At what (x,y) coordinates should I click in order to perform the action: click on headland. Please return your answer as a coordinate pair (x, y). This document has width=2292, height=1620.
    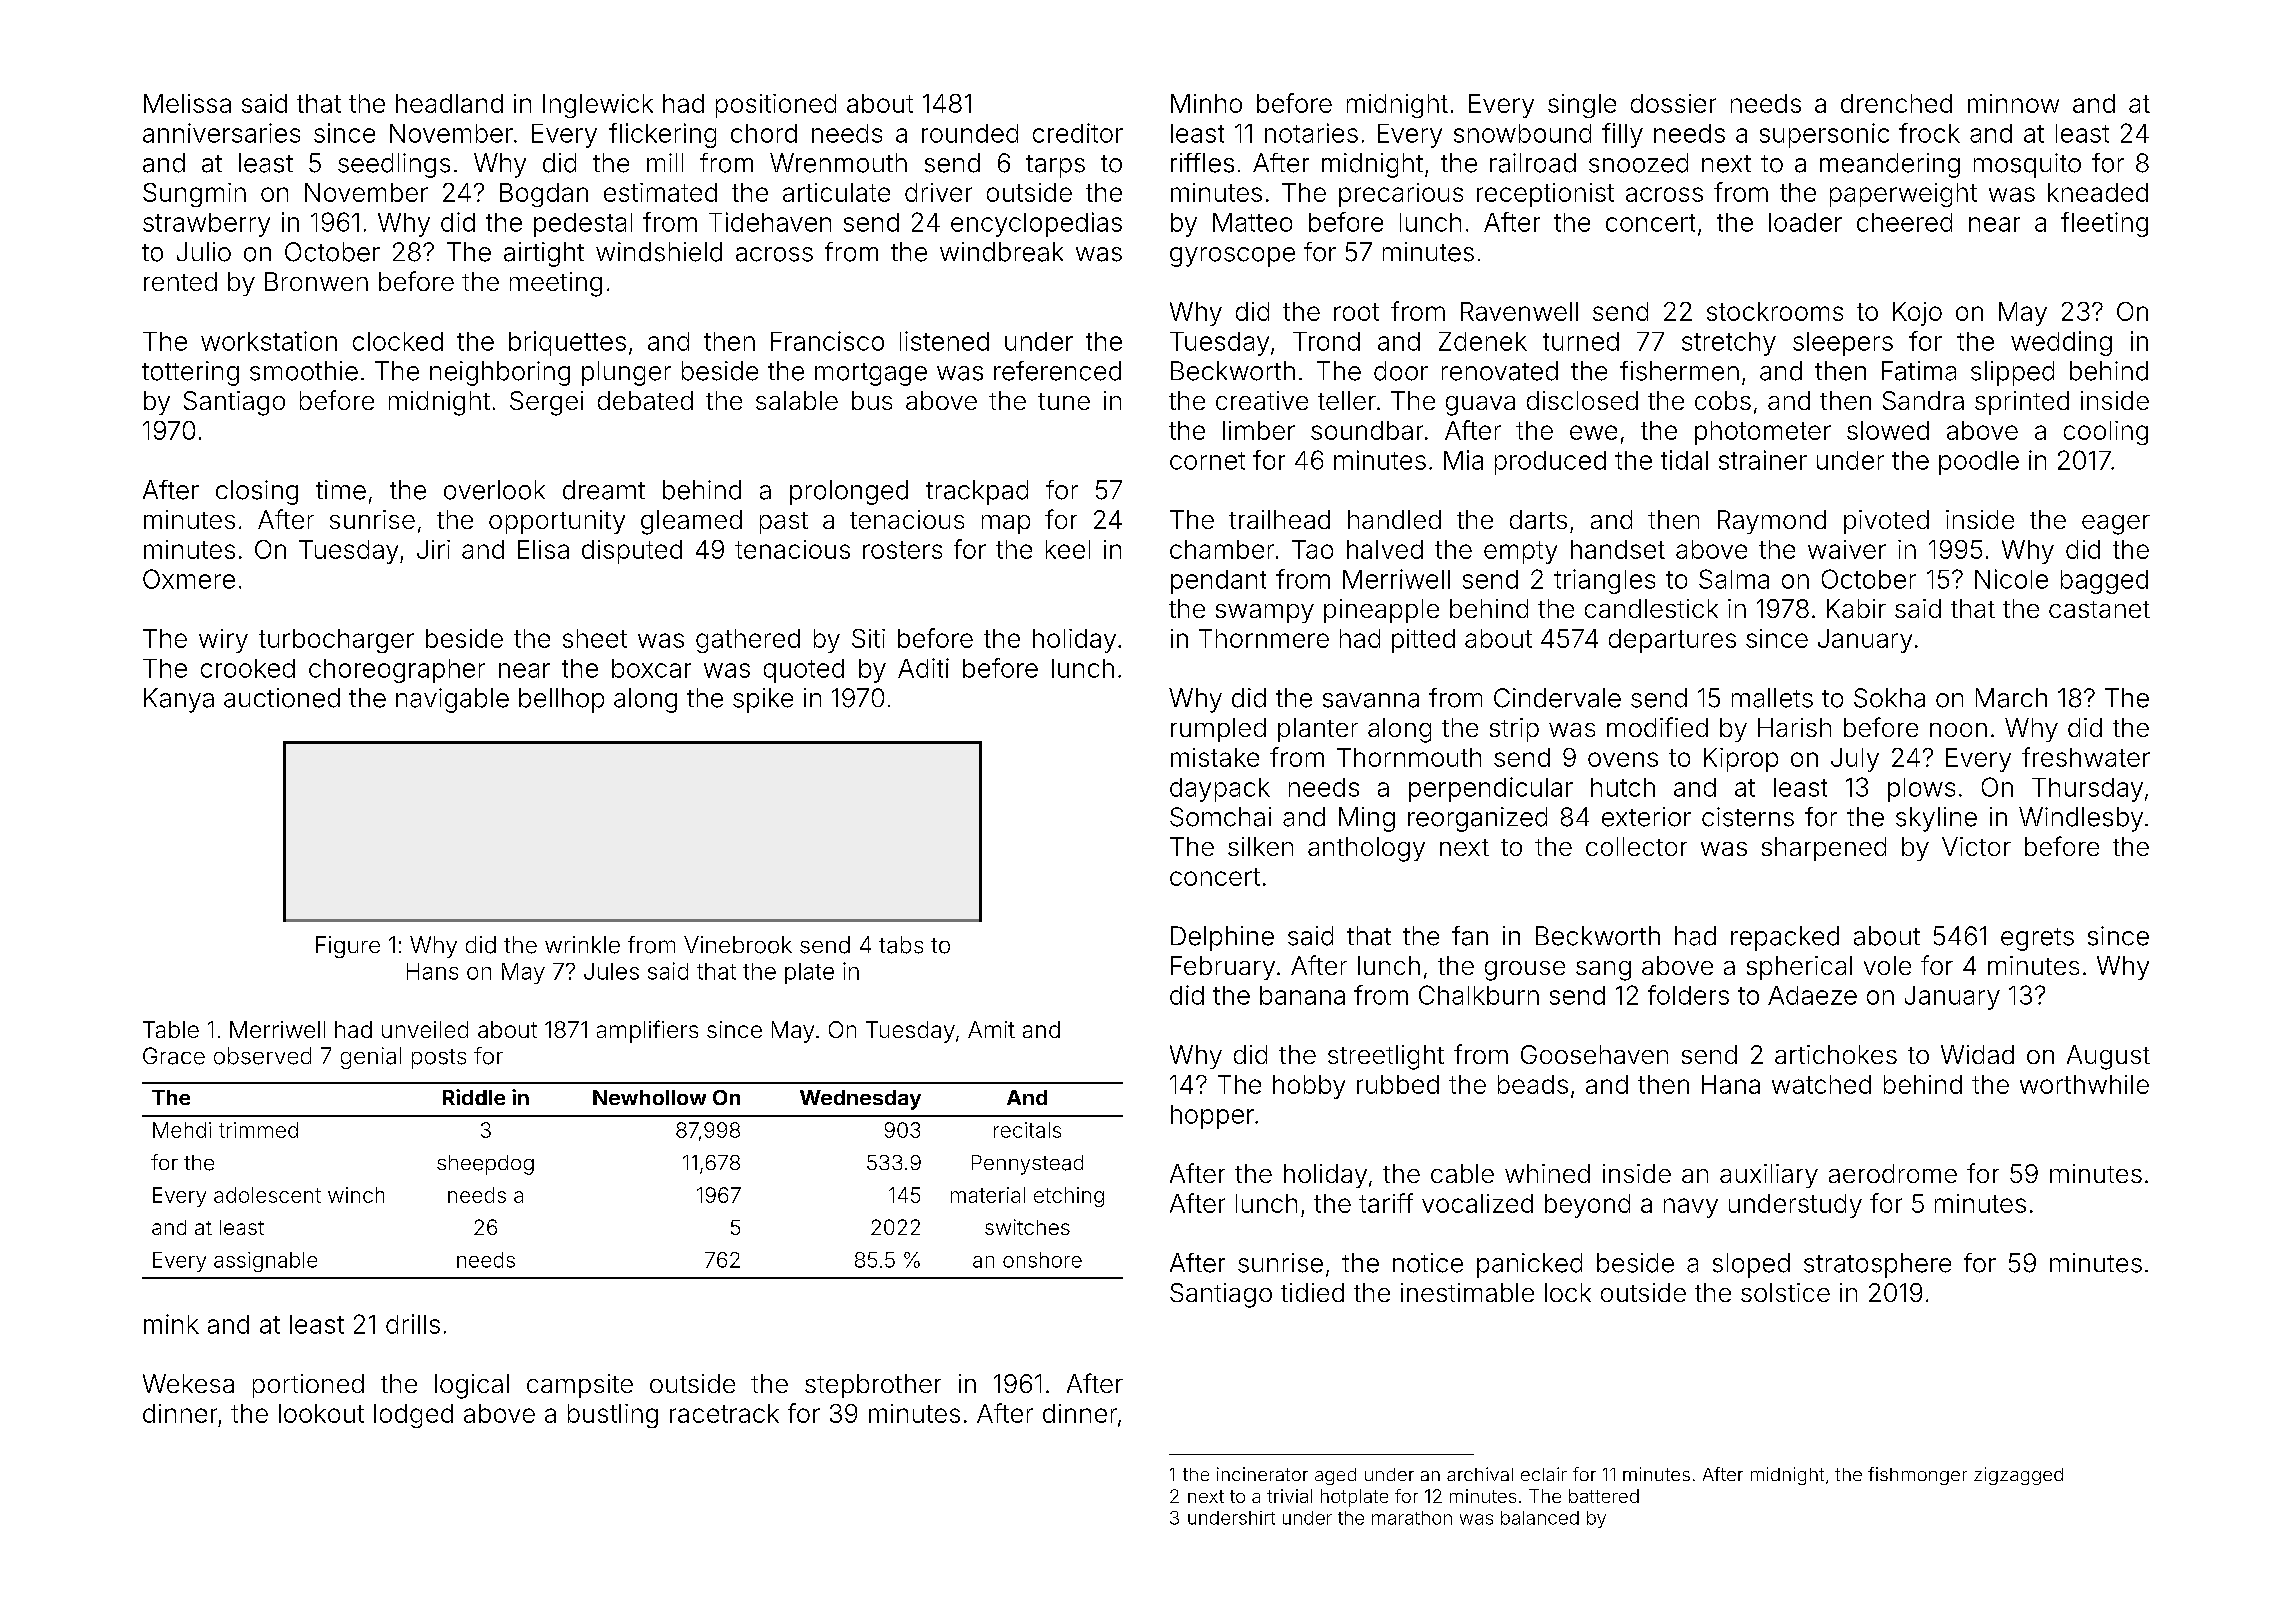
    Looking at the image, I should click on (449, 103).
